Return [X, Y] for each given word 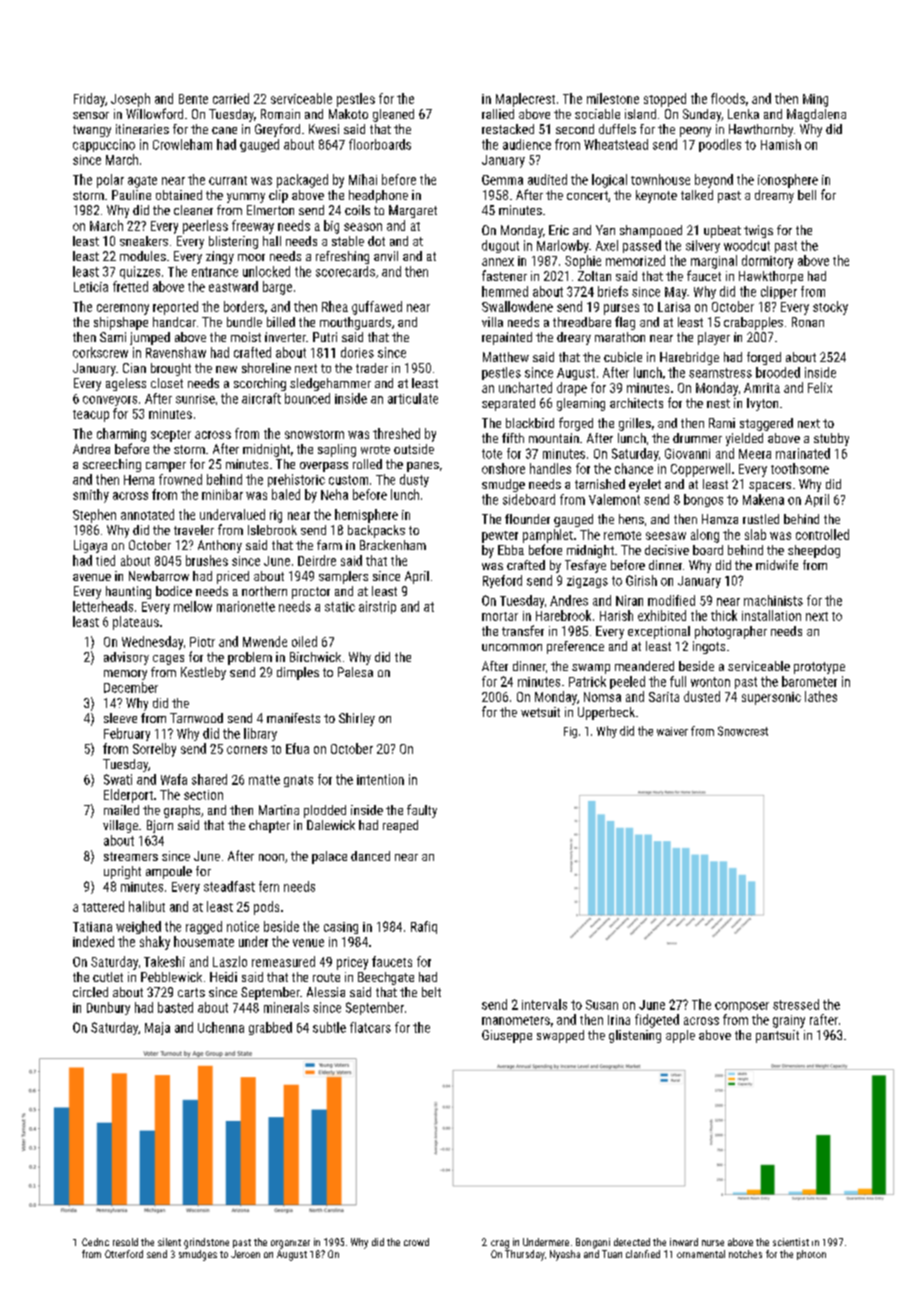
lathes [821, 696]
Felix [820, 387]
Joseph [130, 100]
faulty [422, 811]
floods [728, 98]
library [260, 734]
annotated [147, 514]
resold [125, 1242]
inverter [285, 337]
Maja [157, 1028]
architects [636, 403]
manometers [516, 1020]
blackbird [530, 423]
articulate [413, 398]
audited [547, 179]
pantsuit [777, 1036]
